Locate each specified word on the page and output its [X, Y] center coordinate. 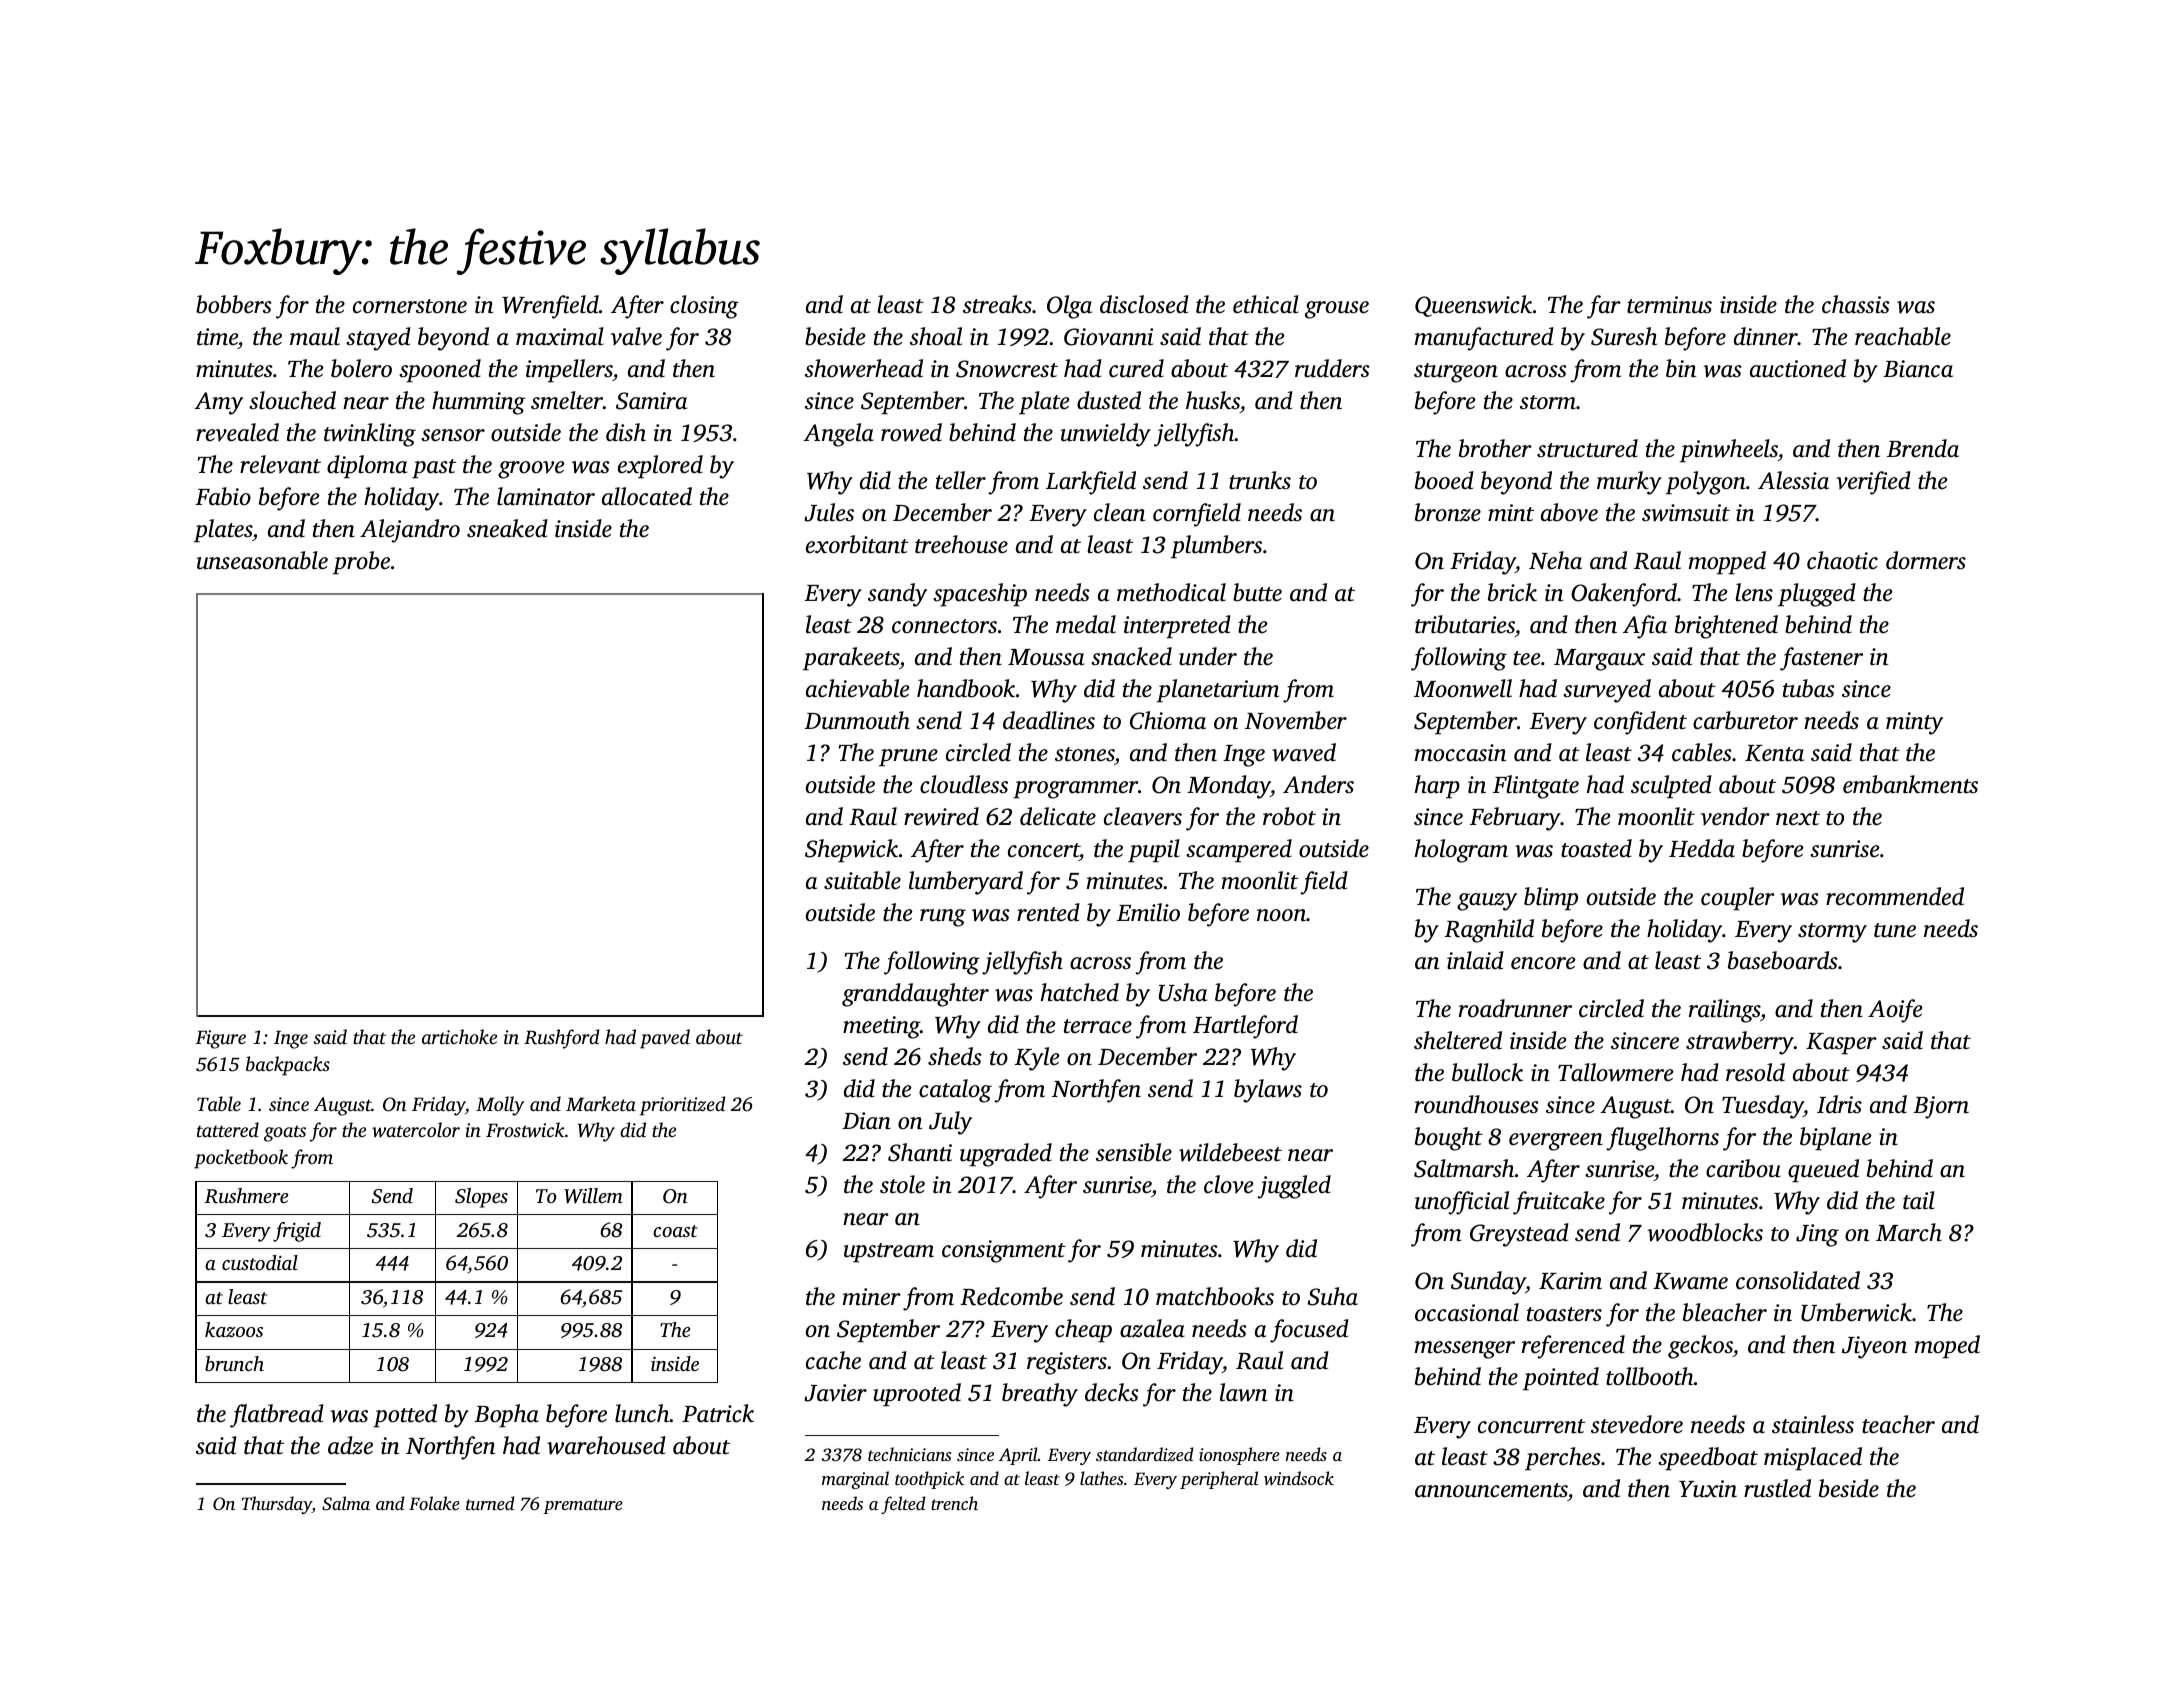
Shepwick [851, 851]
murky [1629, 483]
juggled [1294, 1187]
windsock [1299, 1478]
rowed [911, 432]
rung [943, 918]
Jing [1817, 1235]
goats [285, 1133]
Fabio [223, 496]
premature [583, 1506]
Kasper [1841, 1044]
